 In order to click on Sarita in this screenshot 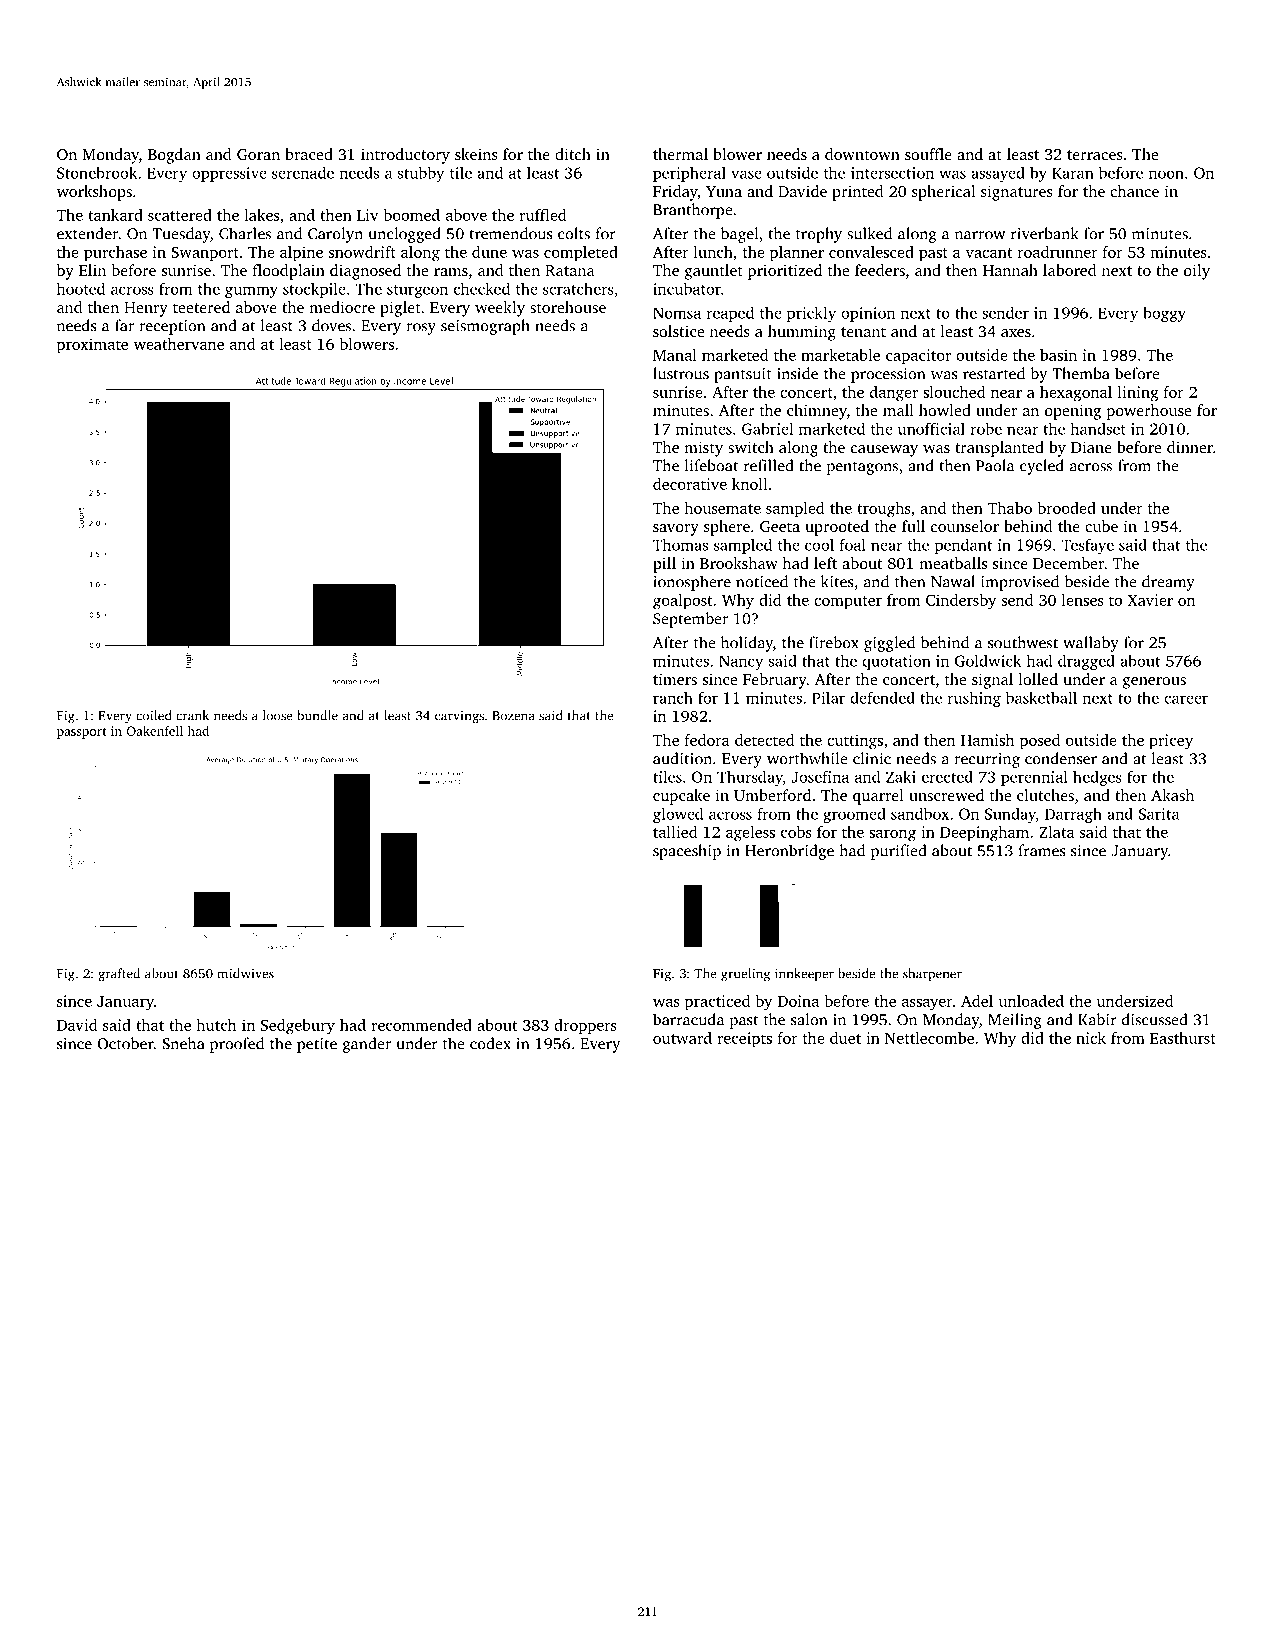, I will do `click(1159, 814)`.
